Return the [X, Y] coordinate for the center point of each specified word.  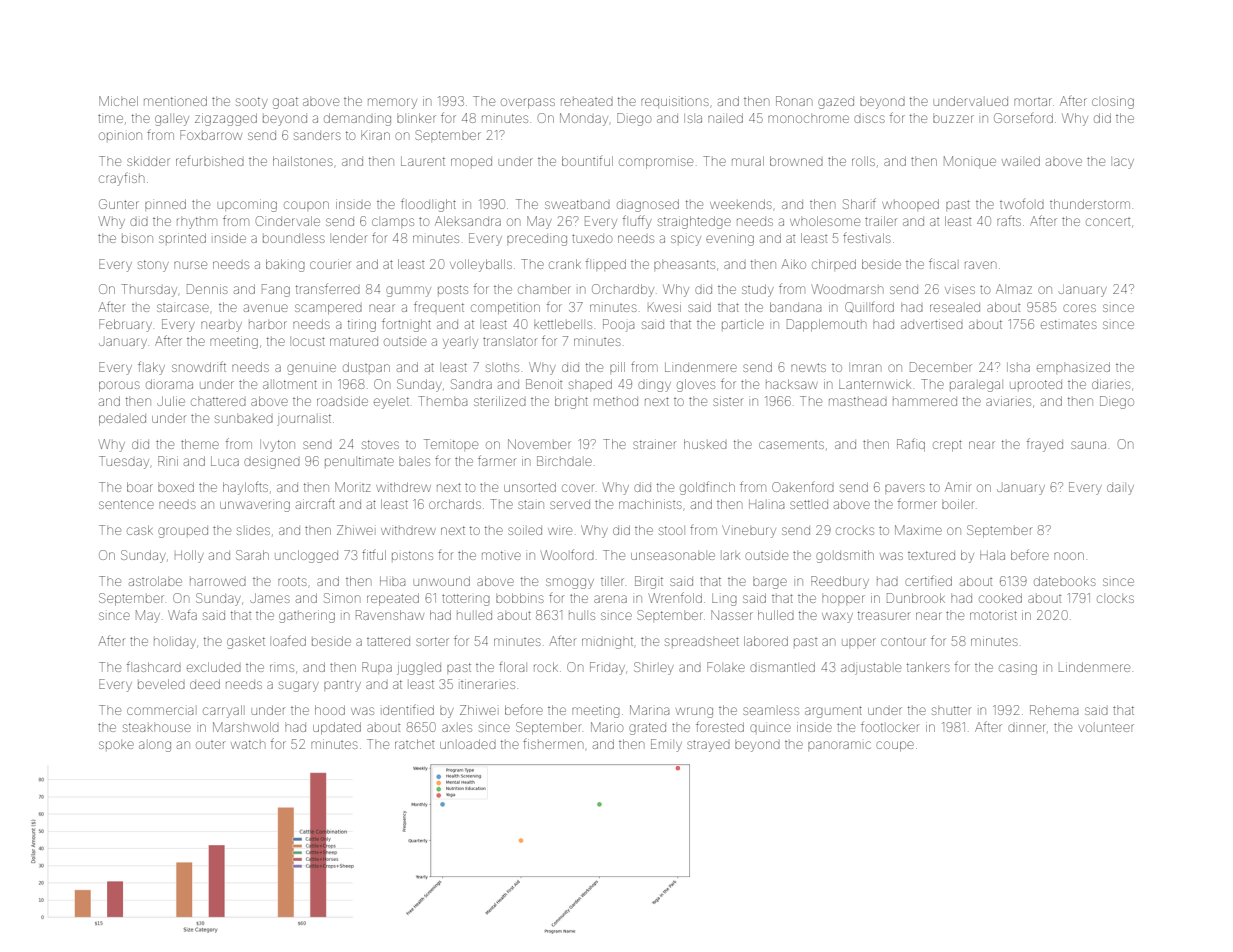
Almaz [1014, 289]
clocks [1115, 599]
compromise [656, 162]
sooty [252, 103]
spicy [686, 240]
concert [1108, 222]
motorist [993, 615]
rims [282, 668]
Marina [649, 710]
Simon [342, 598]
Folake [726, 667]
